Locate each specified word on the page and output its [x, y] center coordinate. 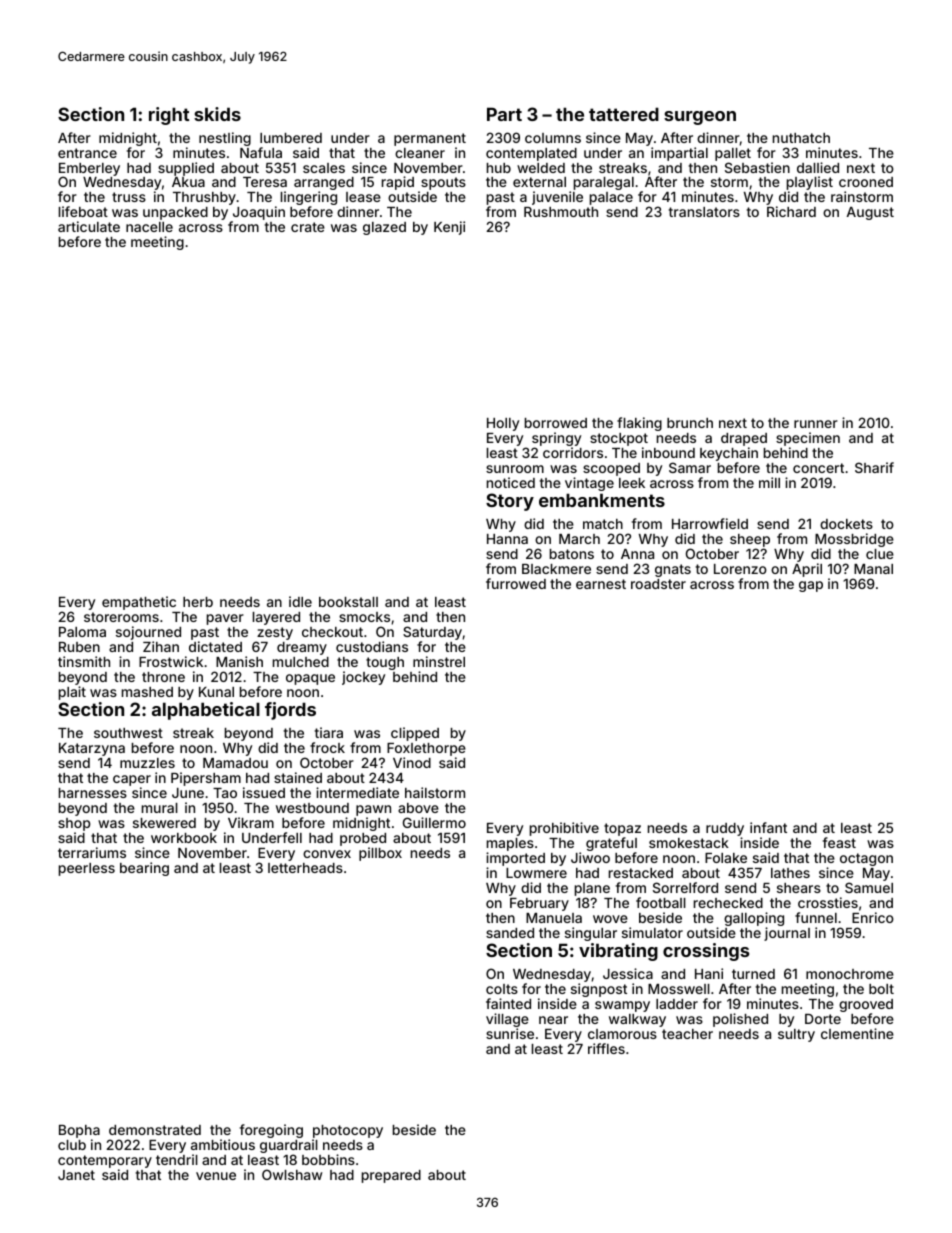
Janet [76, 1175]
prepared [391, 1176]
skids [217, 114]
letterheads [305, 868]
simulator [652, 932]
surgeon [700, 118]
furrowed [516, 583]
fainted [508, 1003]
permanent [430, 139]
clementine [857, 1033]
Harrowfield [710, 523]
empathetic [139, 603]
